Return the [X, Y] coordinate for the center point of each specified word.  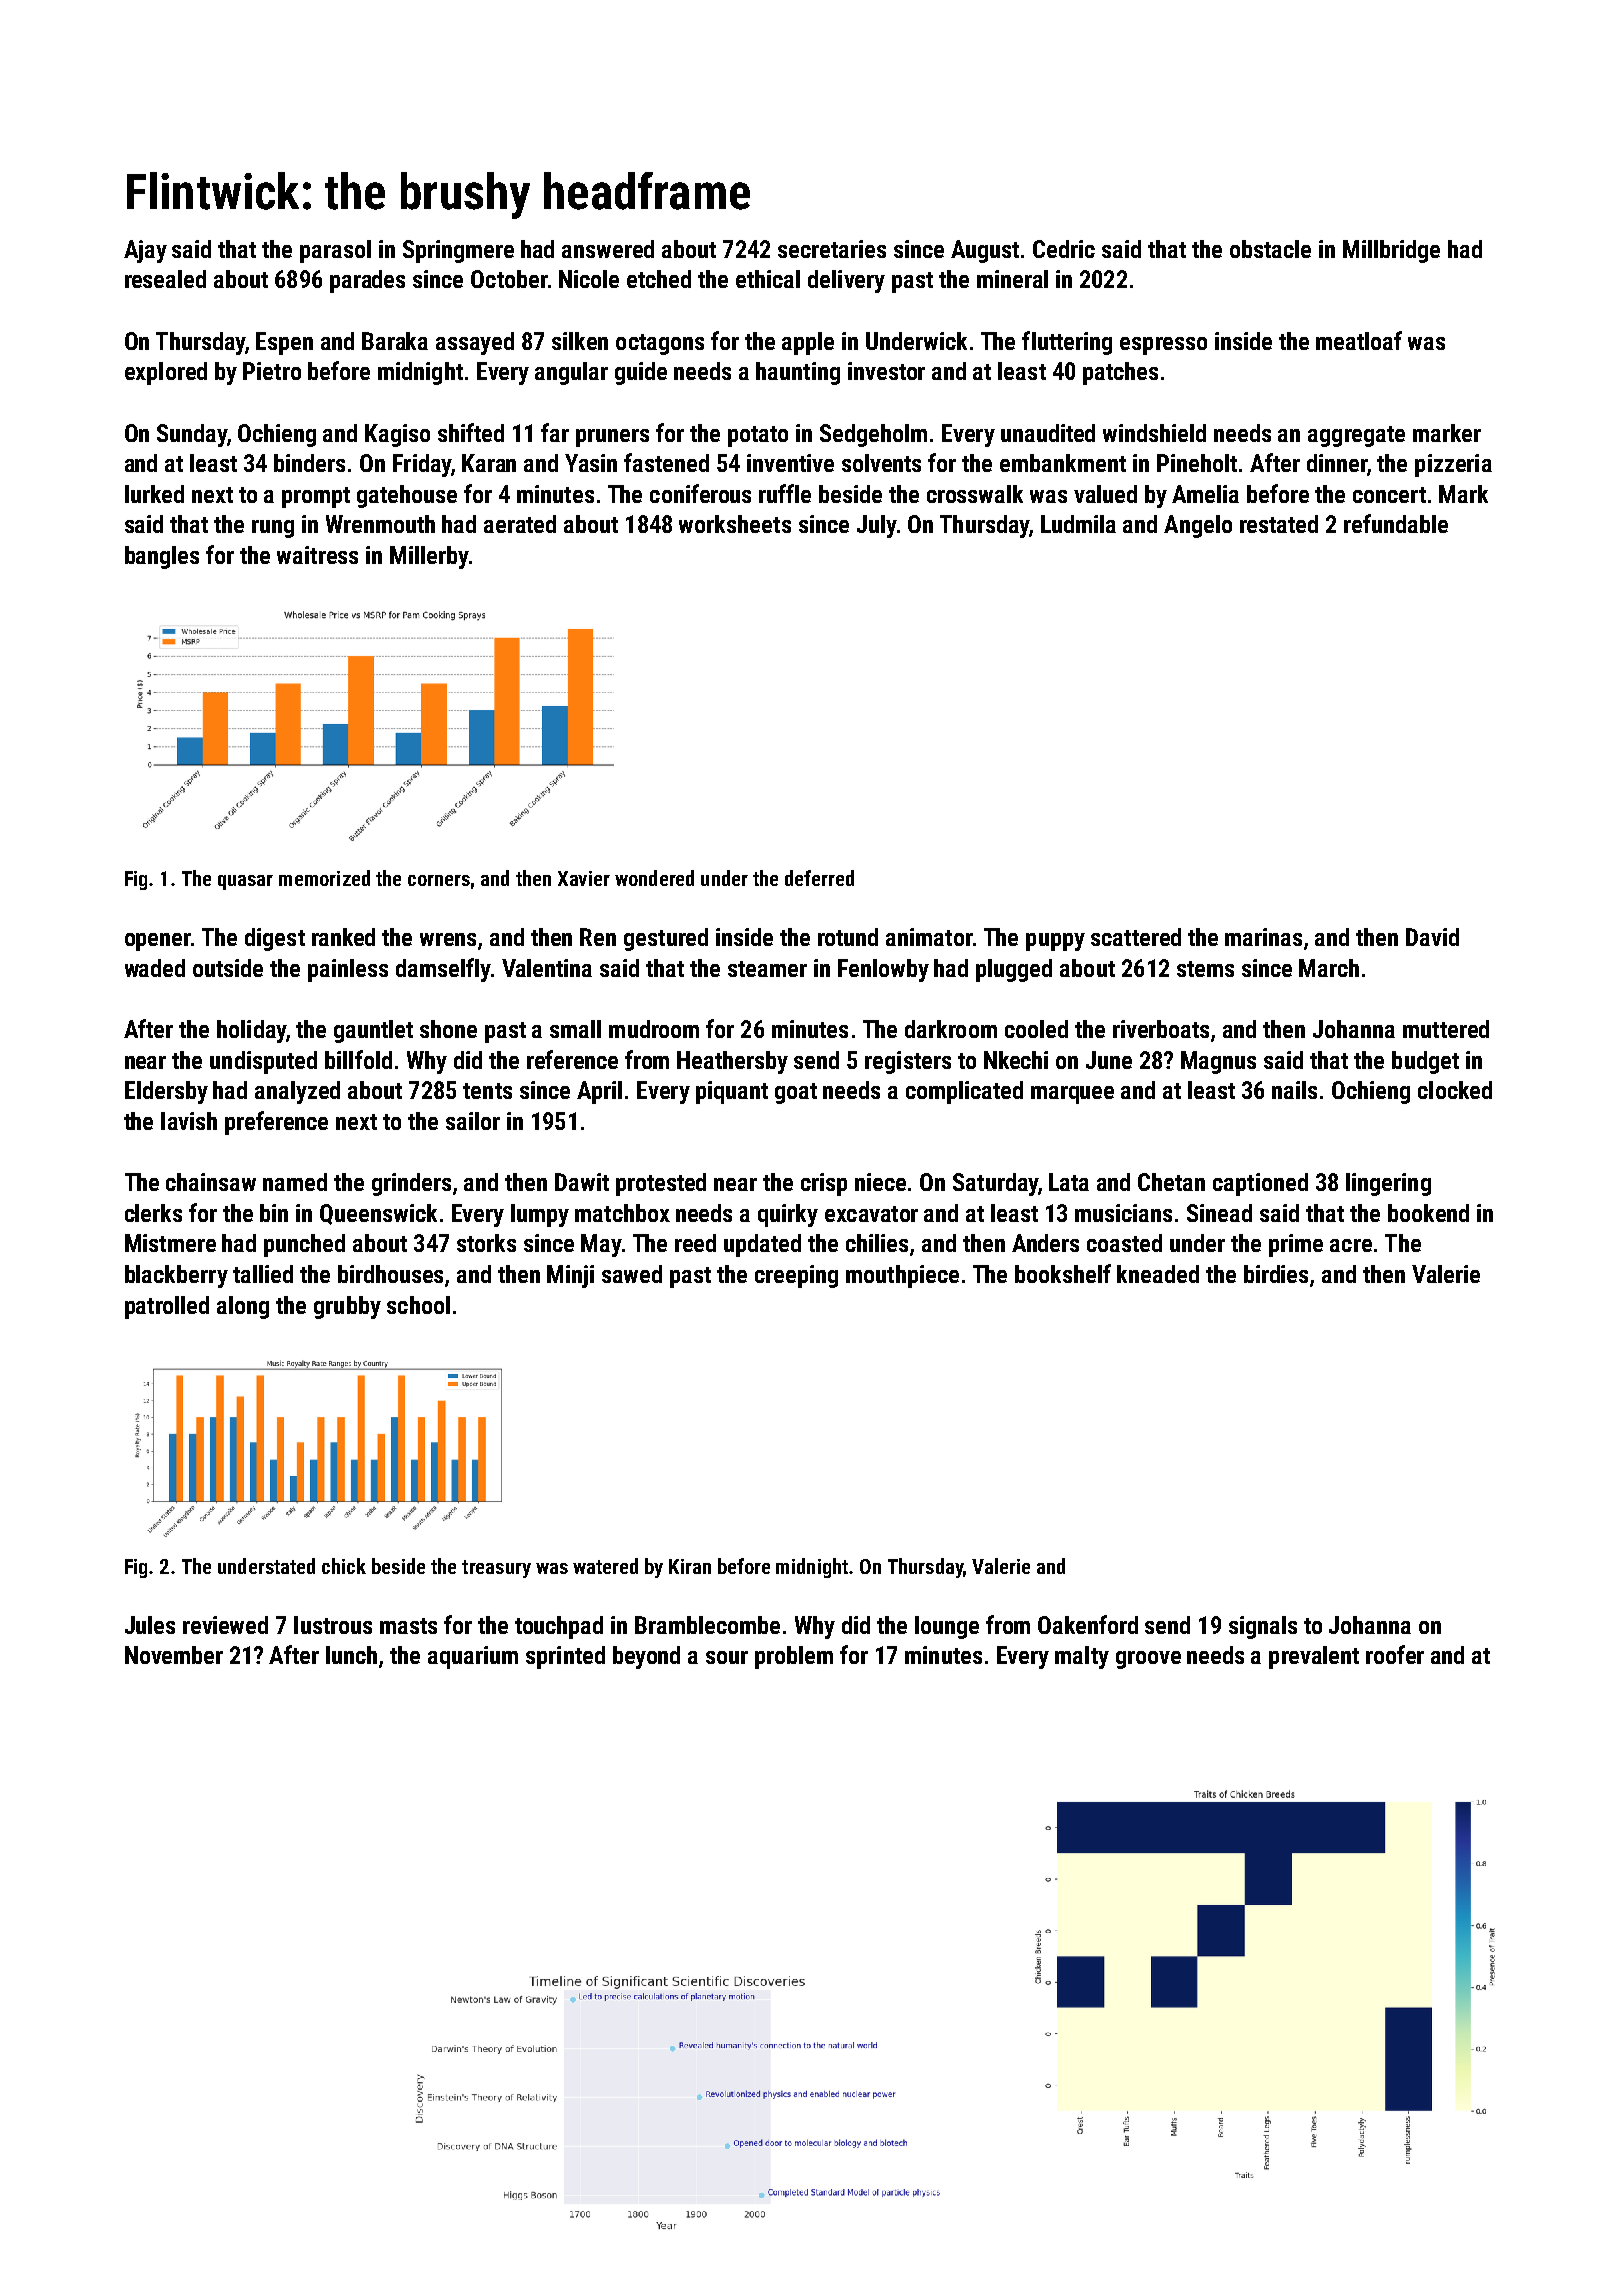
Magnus [1218, 1062]
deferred [819, 878]
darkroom [951, 1029]
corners [439, 880]
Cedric [1064, 249]
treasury [496, 1569]
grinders [411, 1184]
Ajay [145, 251]
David [1432, 937]
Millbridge [1391, 251]
